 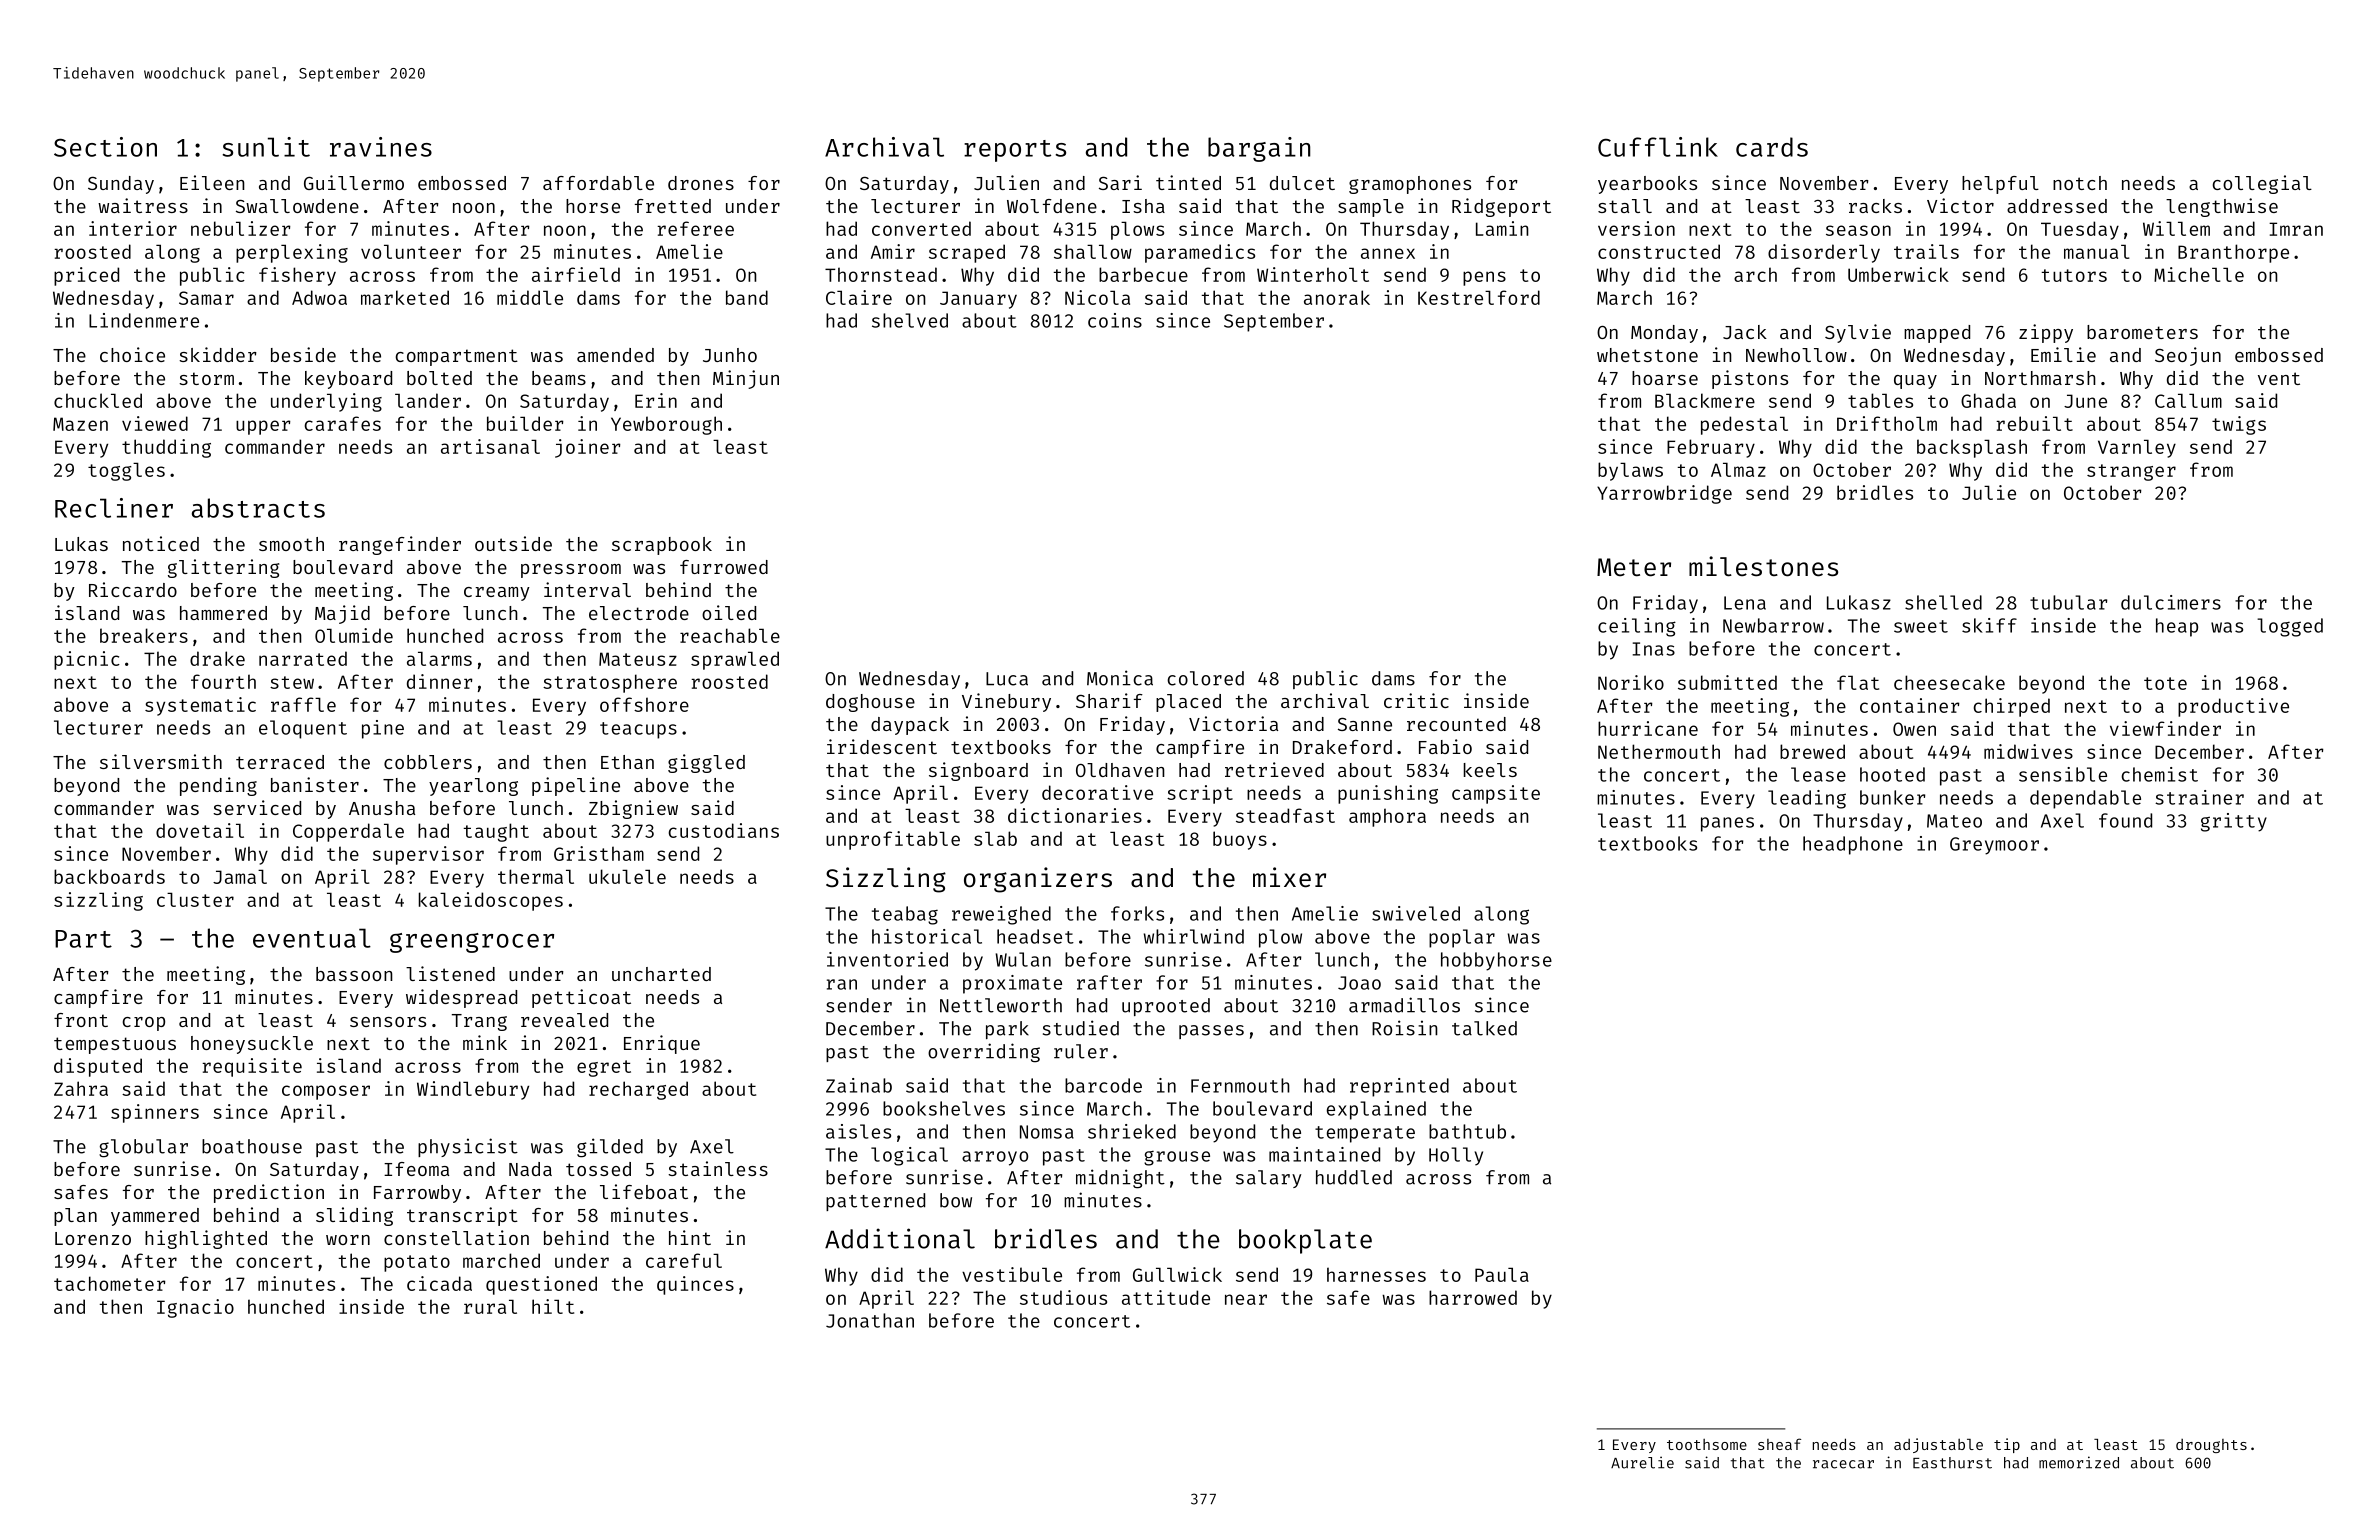 What do you see at coordinates (266, 147) in the screenshot?
I see `sunlit` at bounding box center [266, 147].
